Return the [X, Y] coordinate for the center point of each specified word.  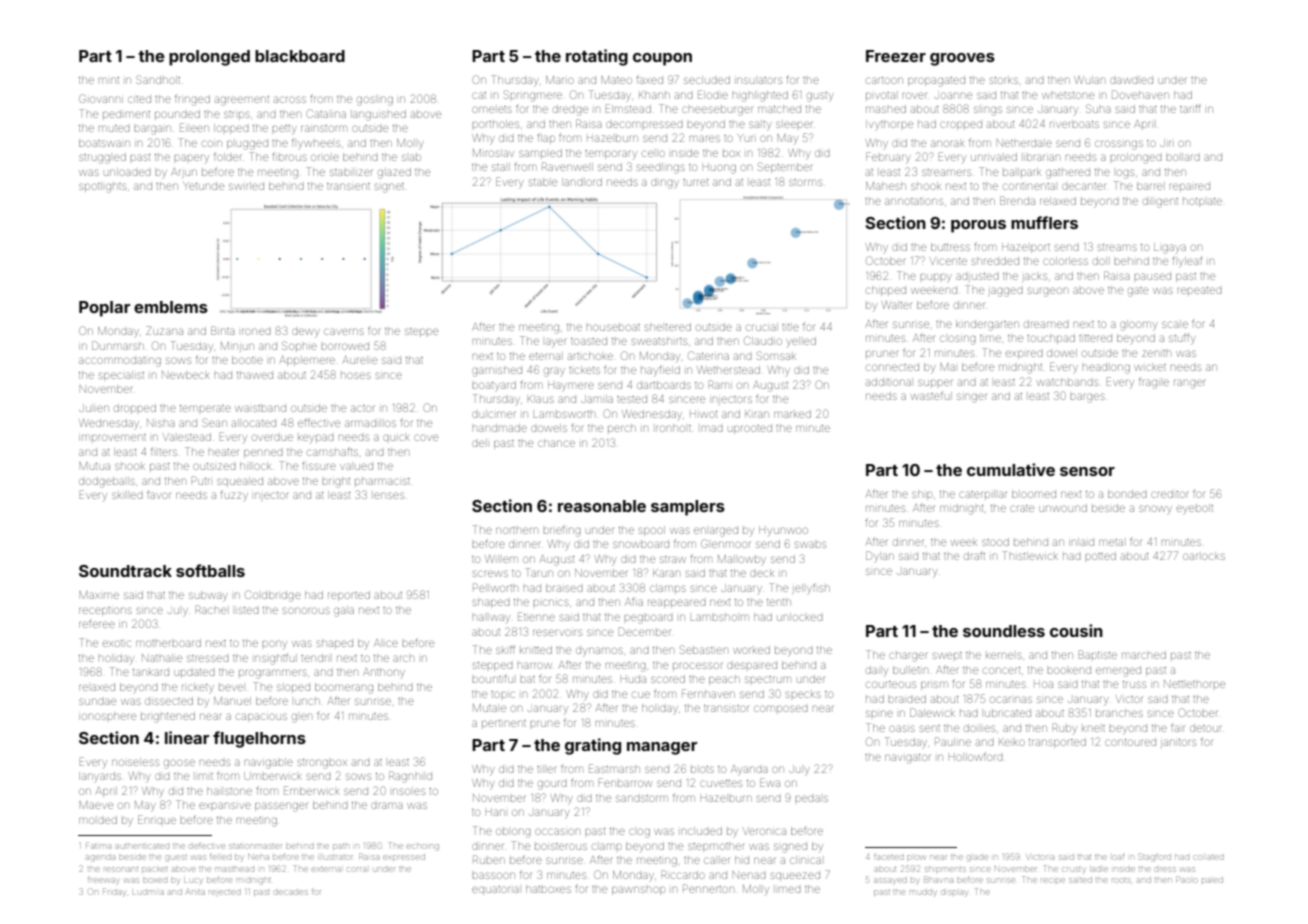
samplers [688, 508]
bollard [1183, 157]
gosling [375, 100]
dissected [169, 701]
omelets [492, 109]
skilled [127, 495]
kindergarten [987, 325]
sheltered [668, 327]
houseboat [613, 327]
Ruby [1064, 728]
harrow [535, 665]
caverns [344, 331]
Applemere [307, 361]
